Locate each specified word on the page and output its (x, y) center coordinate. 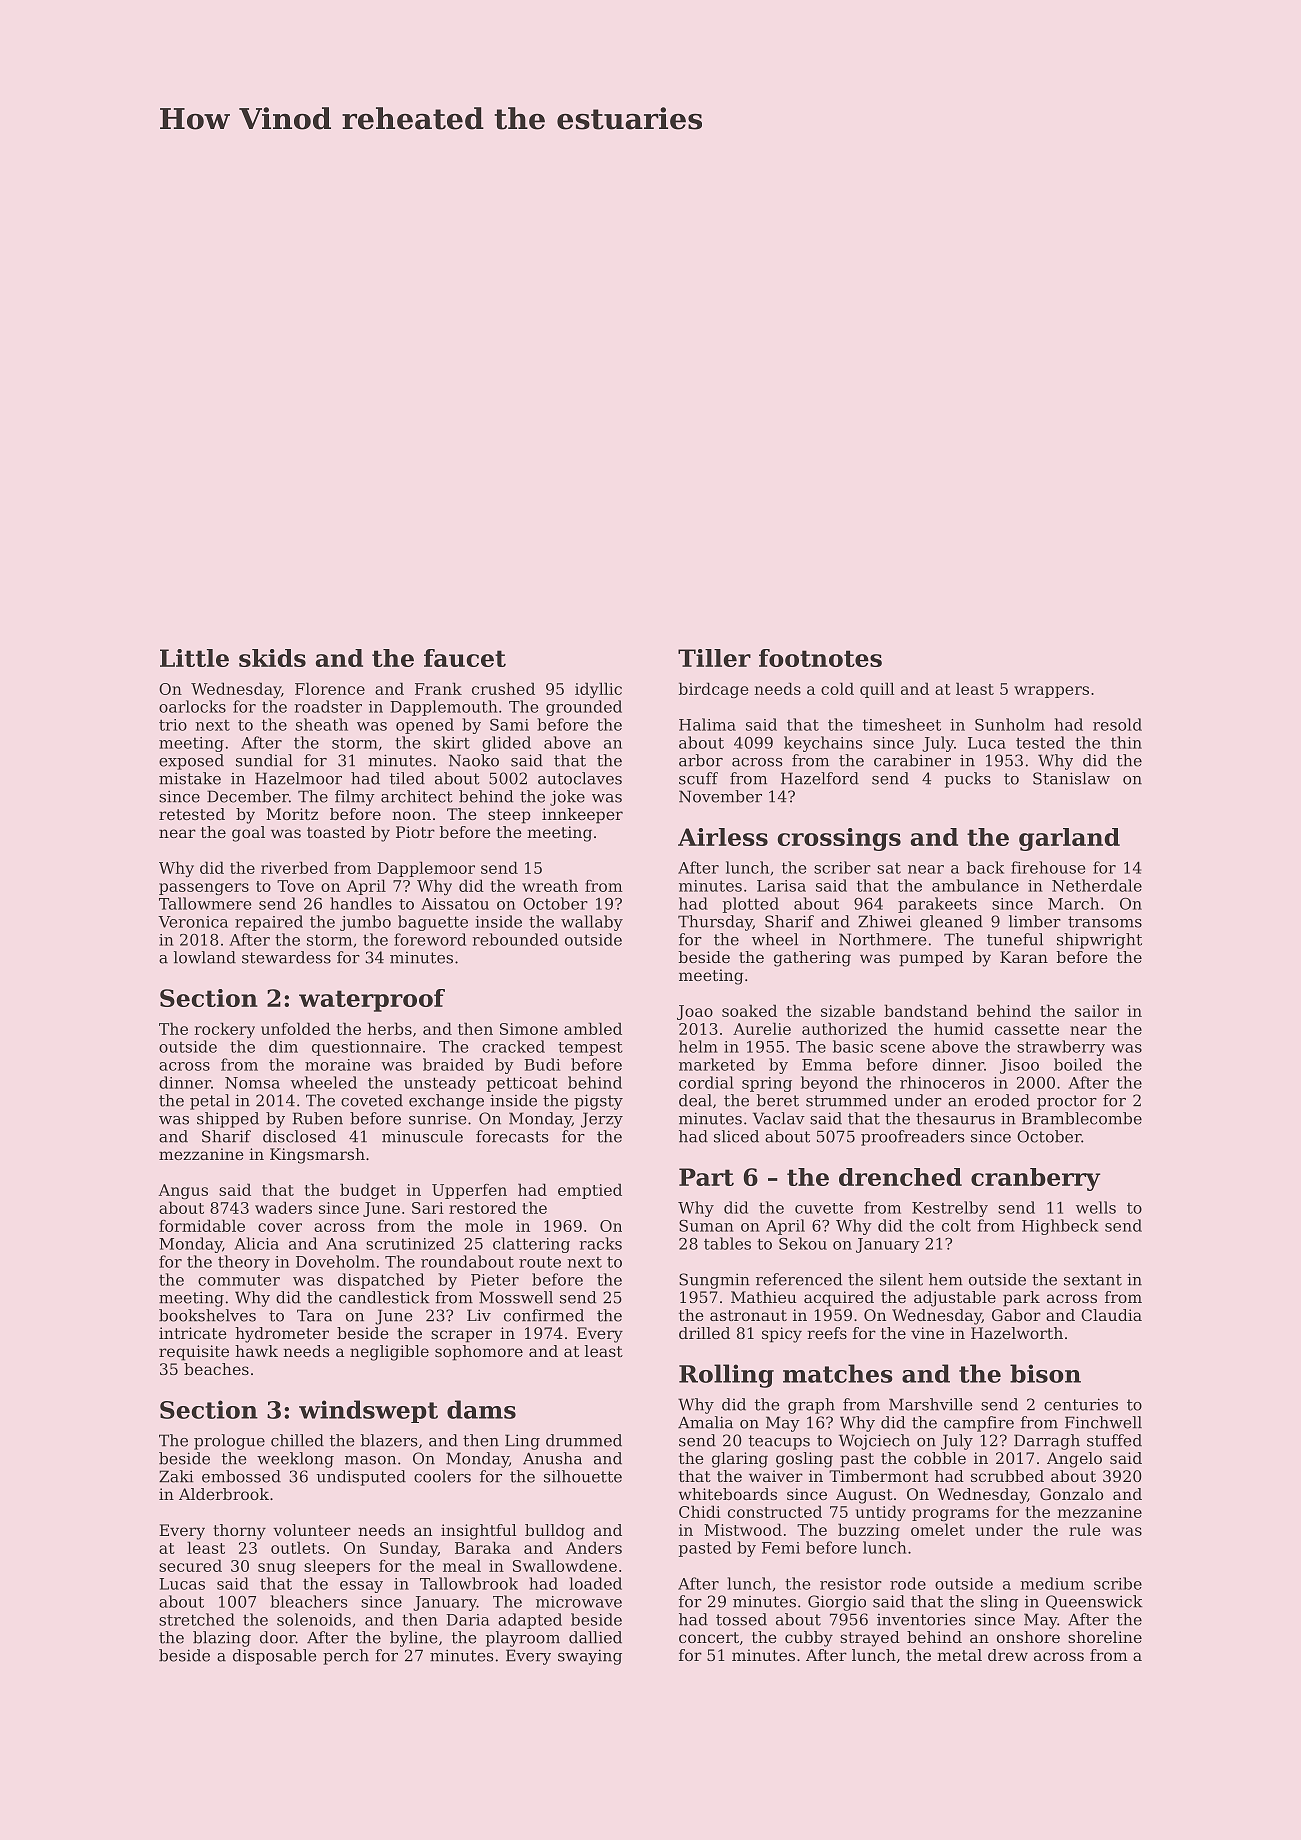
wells (1096, 1207)
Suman (706, 1226)
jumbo (365, 923)
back (985, 867)
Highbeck (1060, 1227)
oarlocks (192, 706)
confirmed (544, 1315)
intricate (193, 1333)
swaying (590, 1657)
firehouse (1048, 867)
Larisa (781, 886)
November (720, 796)
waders (283, 1207)
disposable (275, 1657)
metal (959, 1655)
